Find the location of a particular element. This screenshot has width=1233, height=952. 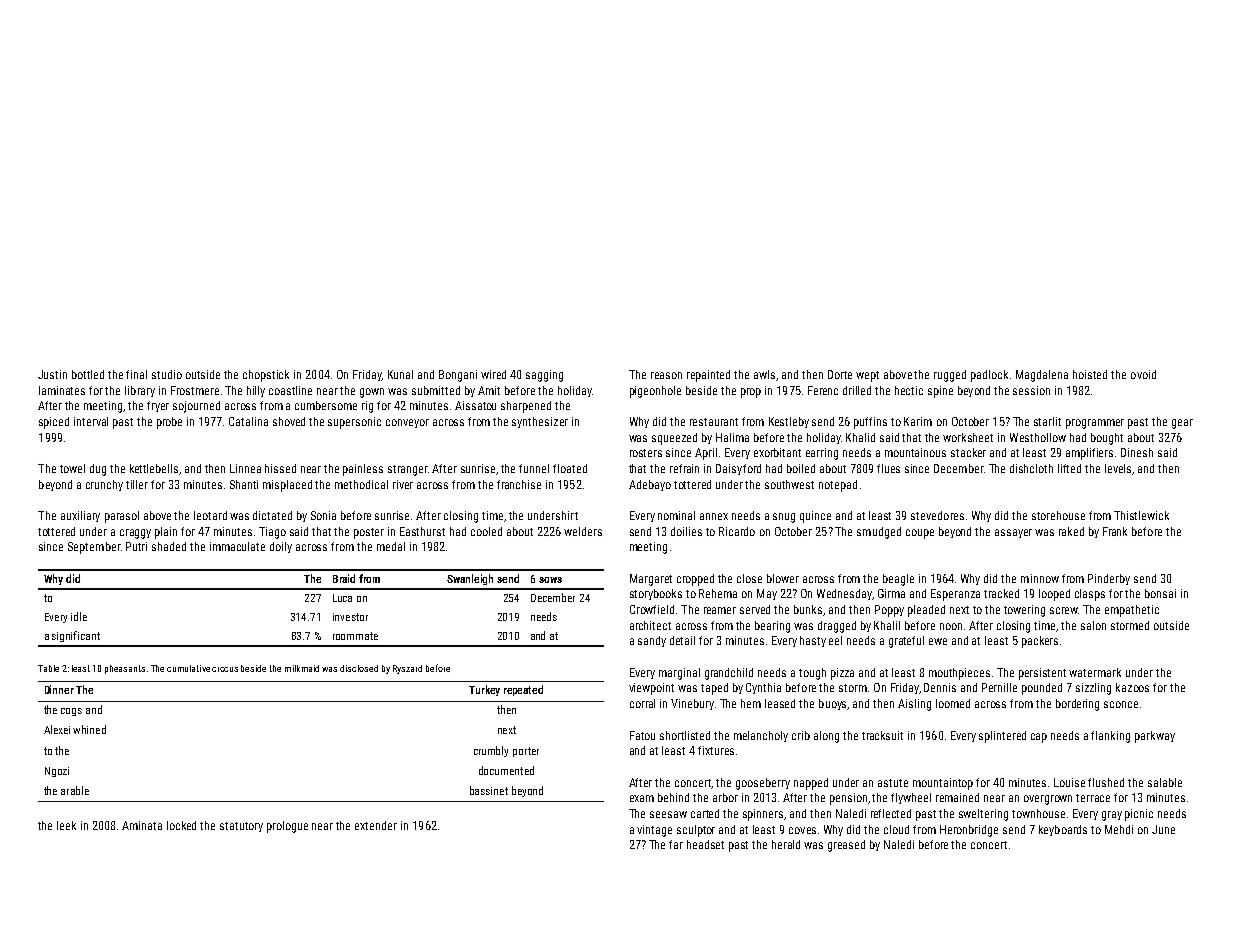

starlit is located at coordinates (1047, 421).
